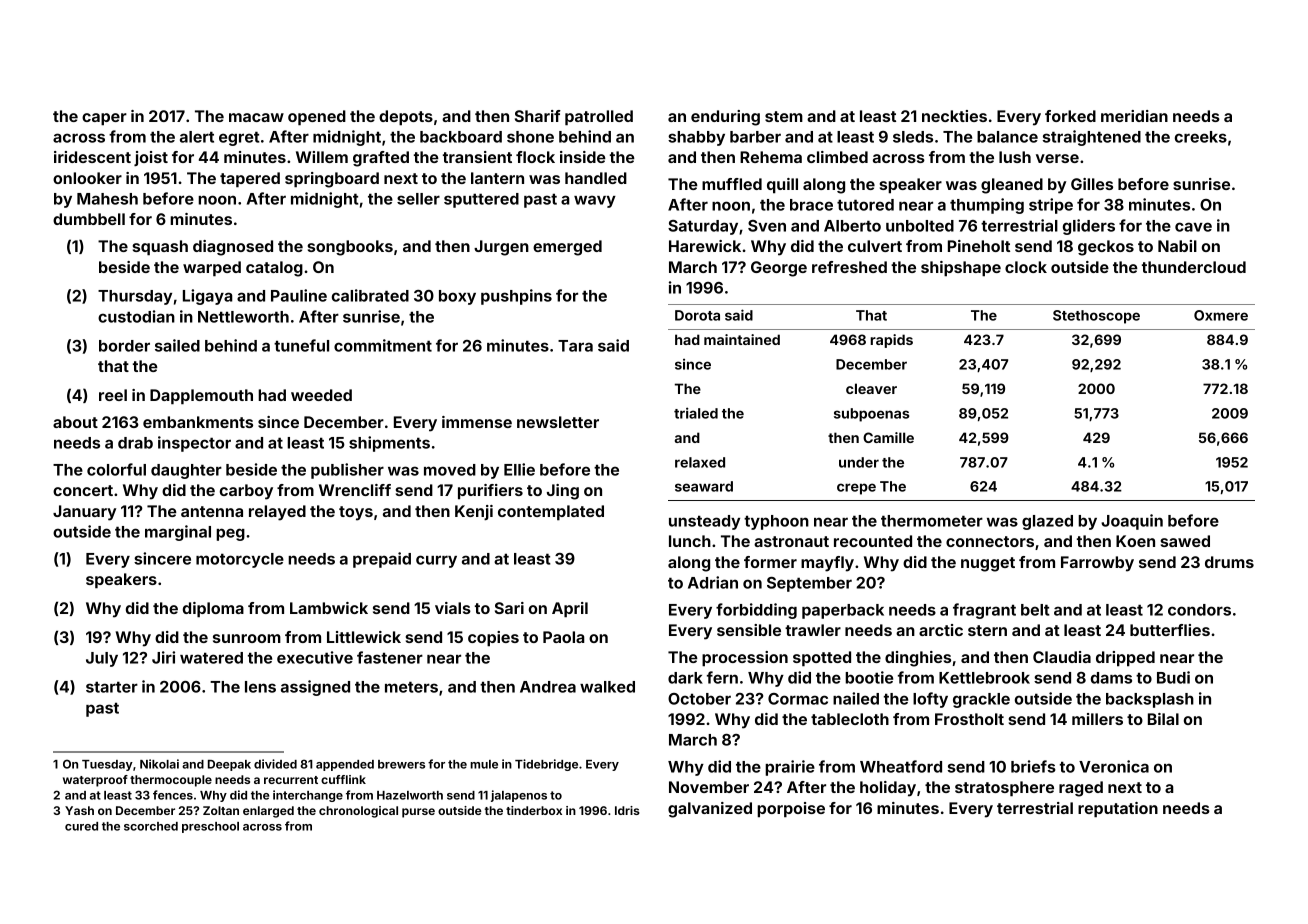  Describe the element at coordinates (1092, 184) in the screenshot. I see `Gilles` at that location.
